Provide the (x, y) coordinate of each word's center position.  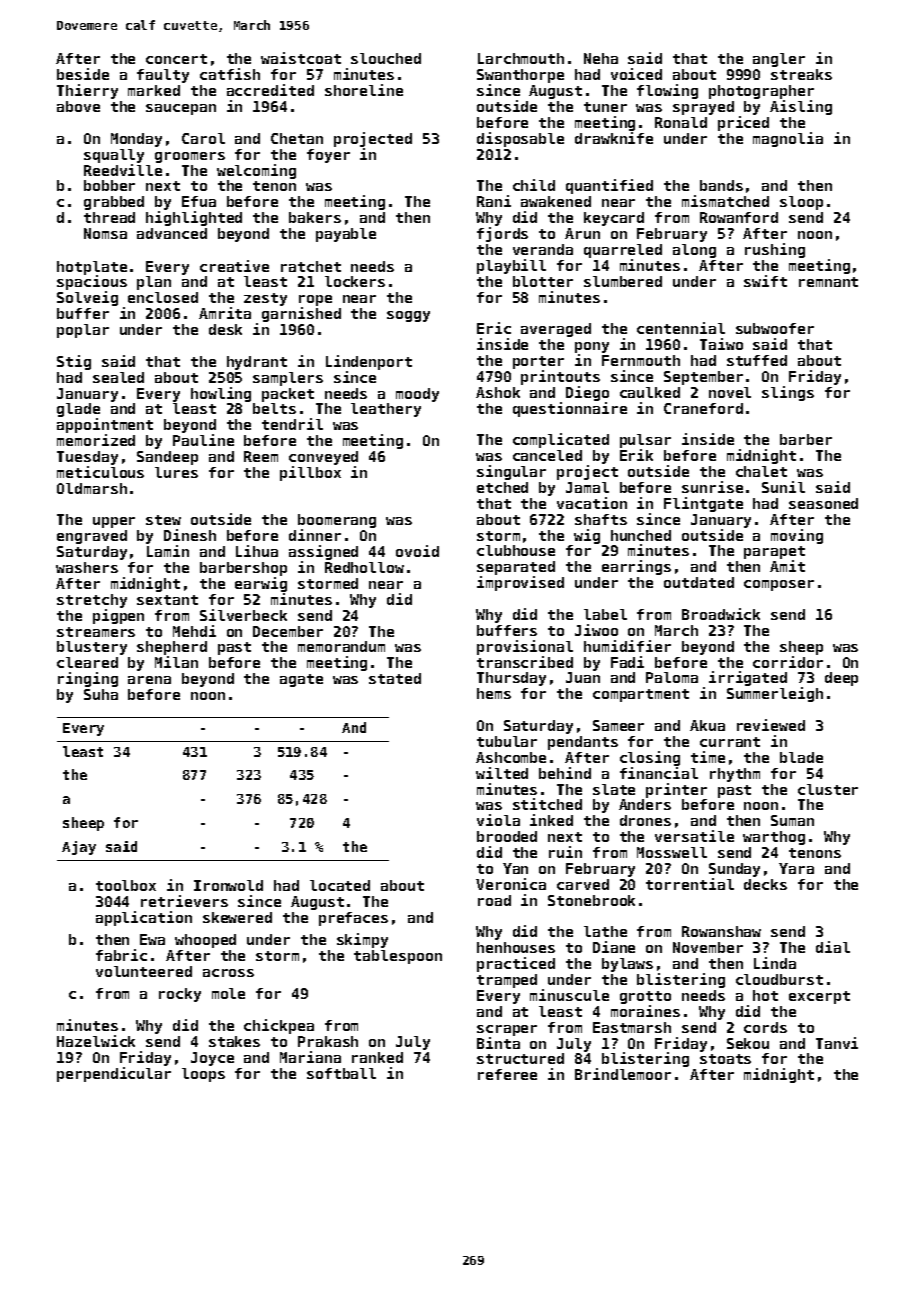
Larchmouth (521, 58)
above (78, 106)
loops (203, 1075)
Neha (601, 58)
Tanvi (837, 1043)
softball (341, 1073)
